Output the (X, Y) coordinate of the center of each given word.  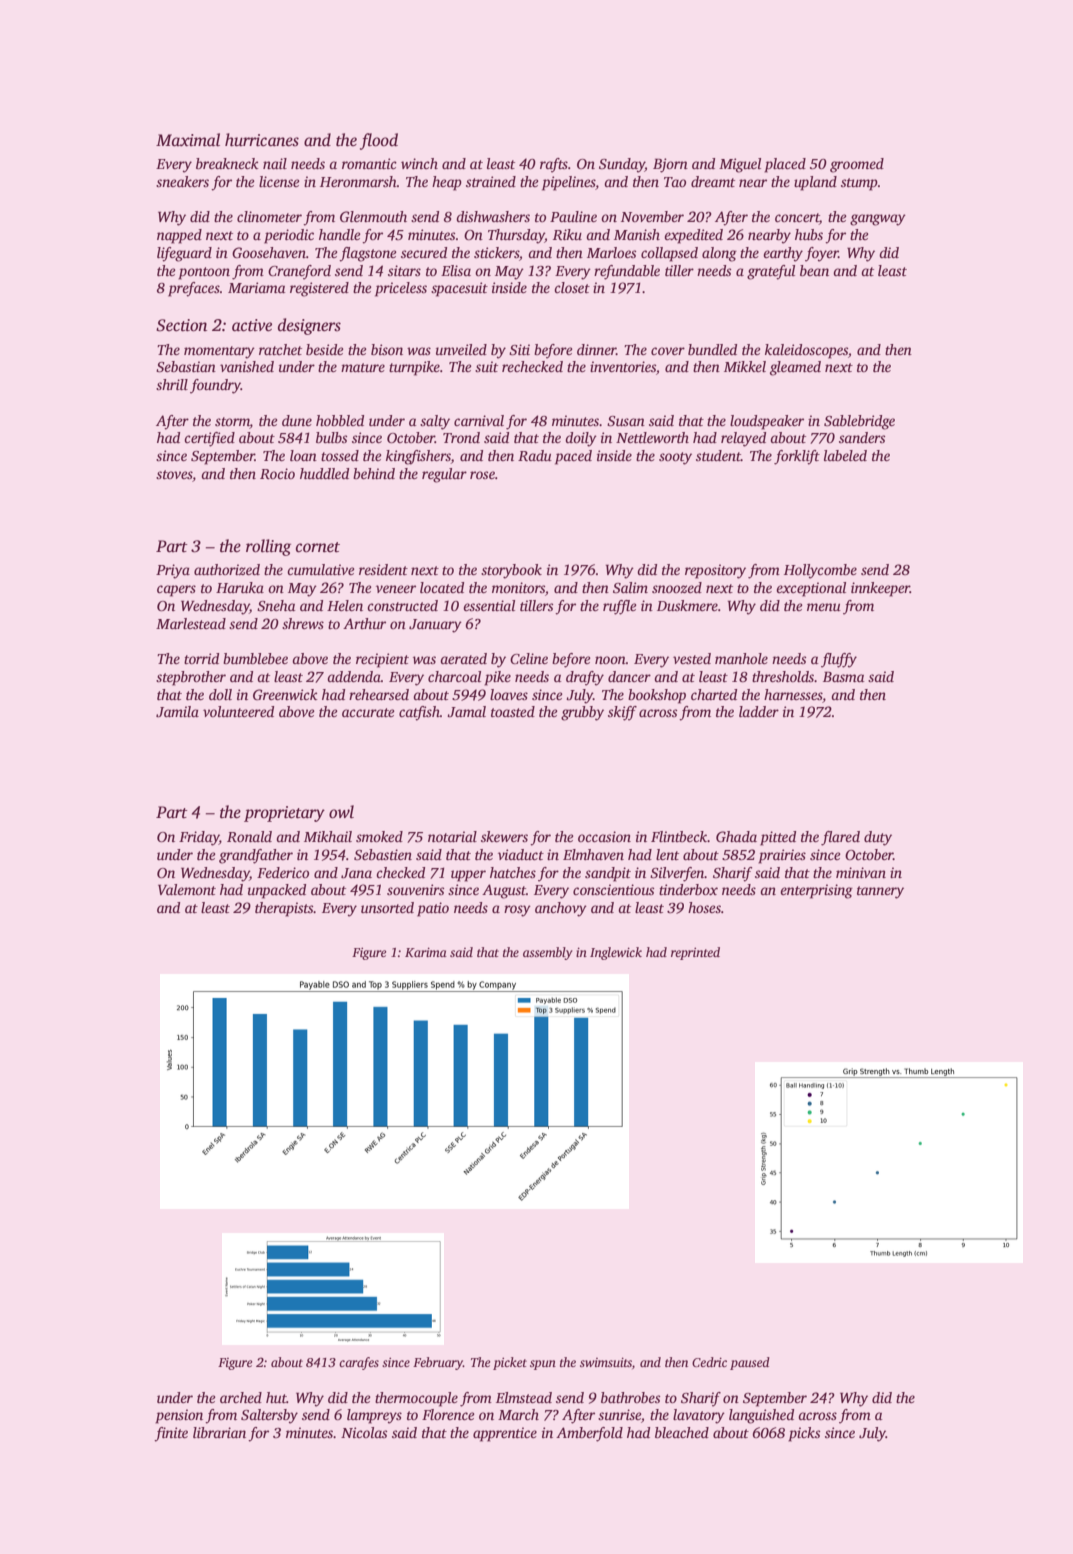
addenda (354, 676)
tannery (880, 892)
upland (815, 183)
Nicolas (364, 1432)
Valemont (187, 889)
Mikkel (745, 366)
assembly (548, 953)
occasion (604, 836)
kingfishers (418, 457)
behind (374, 473)
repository (715, 571)
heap (447, 183)
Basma (843, 677)
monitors (518, 587)
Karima (426, 952)
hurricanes (262, 140)
